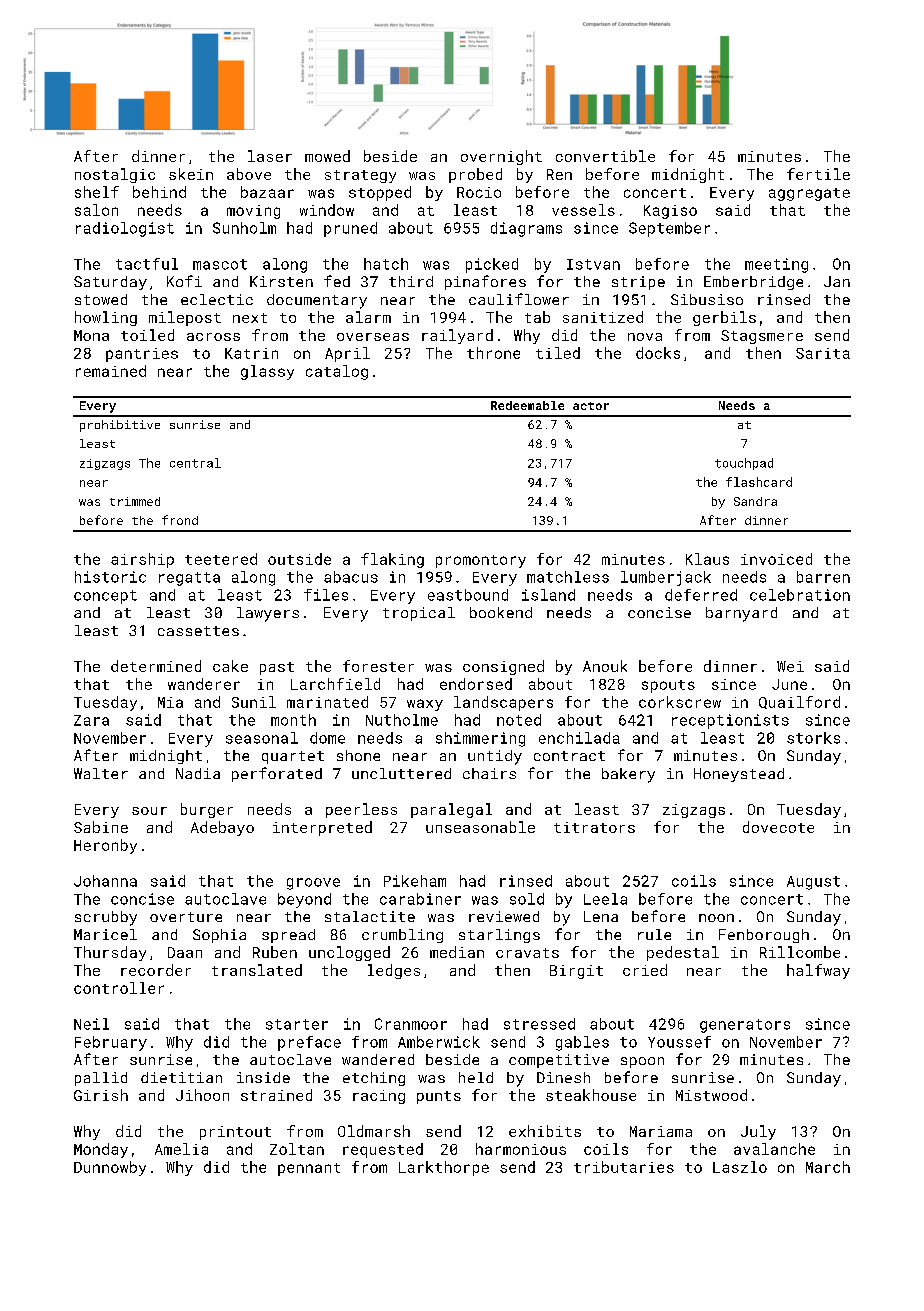 The image size is (924, 1311). What do you see at coordinates (813, 738) in the screenshot?
I see `storks` at bounding box center [813, 738].
